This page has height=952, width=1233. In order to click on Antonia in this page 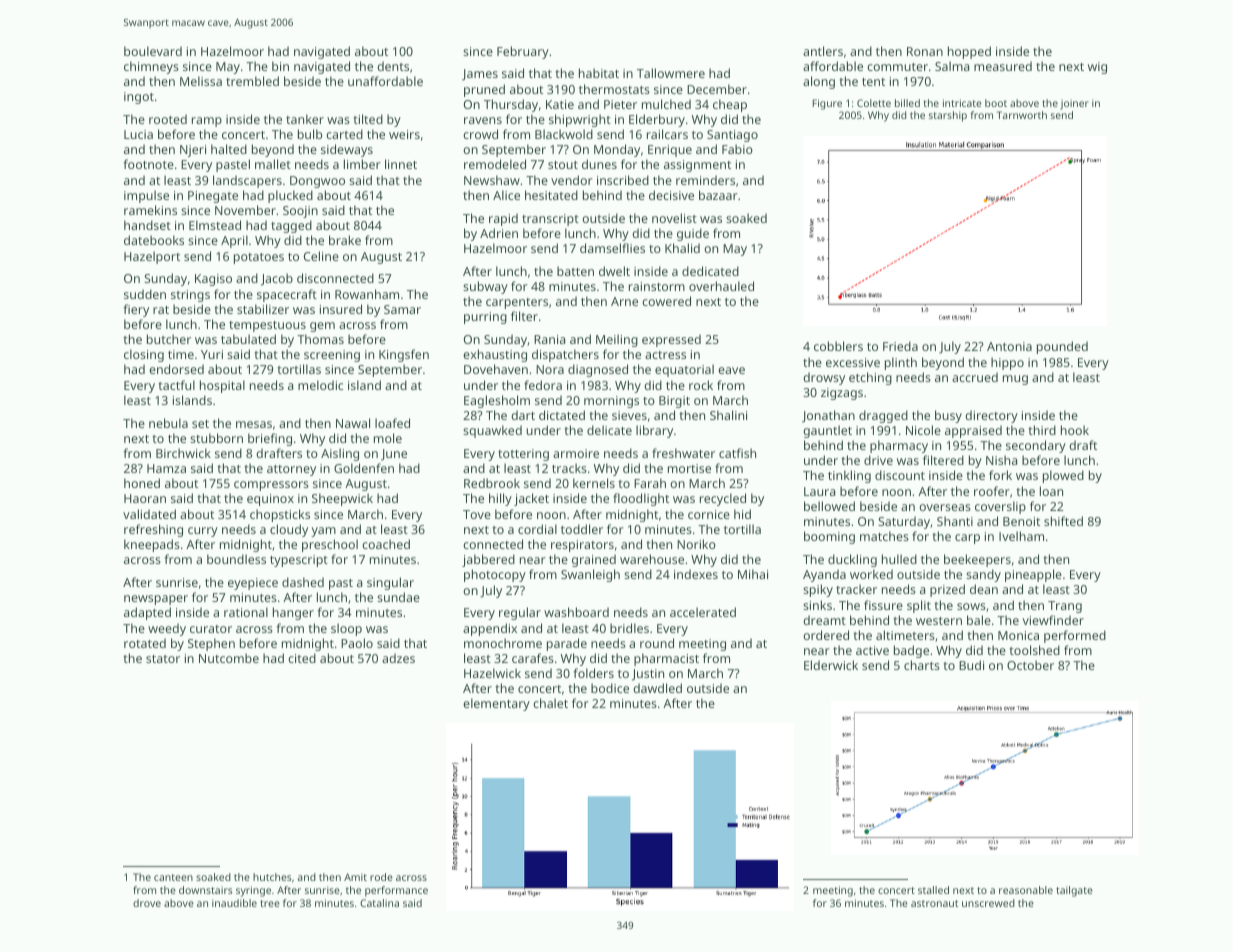, I will do `click(1009, 346)`.
